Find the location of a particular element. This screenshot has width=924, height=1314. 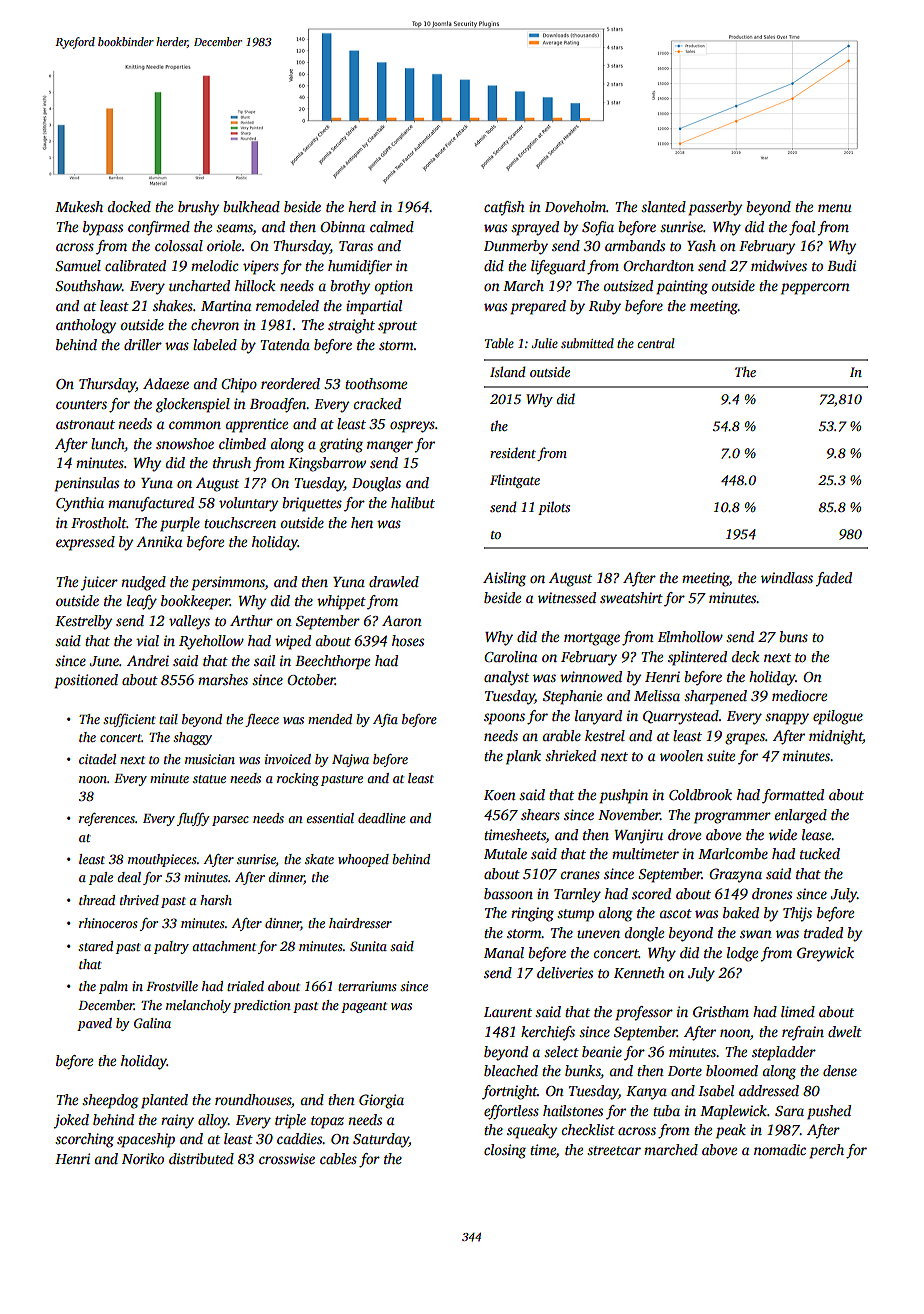

grapes is located at coordinates (745, 739).
